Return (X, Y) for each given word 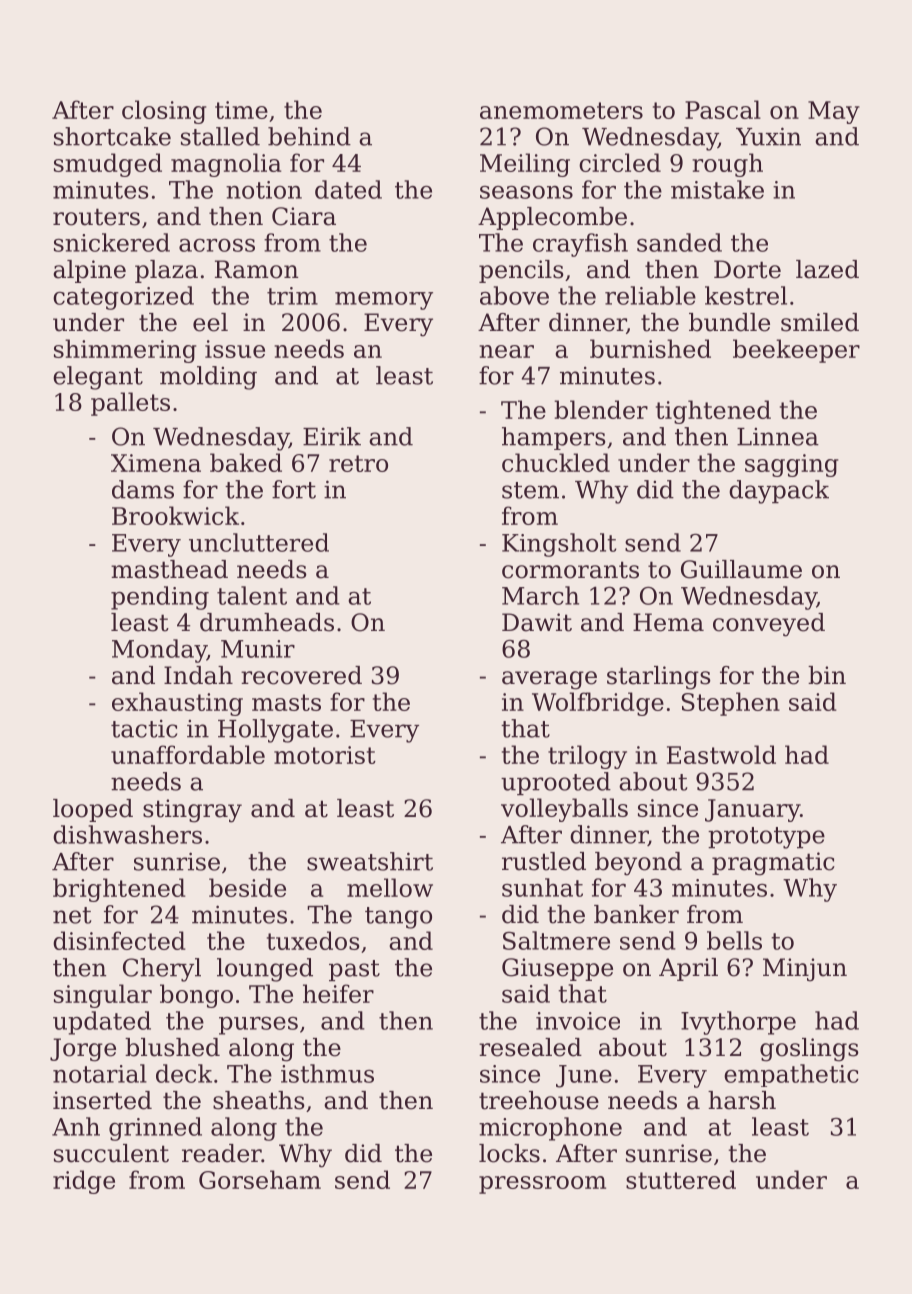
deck (184, 1073)
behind (309, 136)
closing (164, 112)
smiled (820, 322)
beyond (638, 864)
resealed (530, 1047)
